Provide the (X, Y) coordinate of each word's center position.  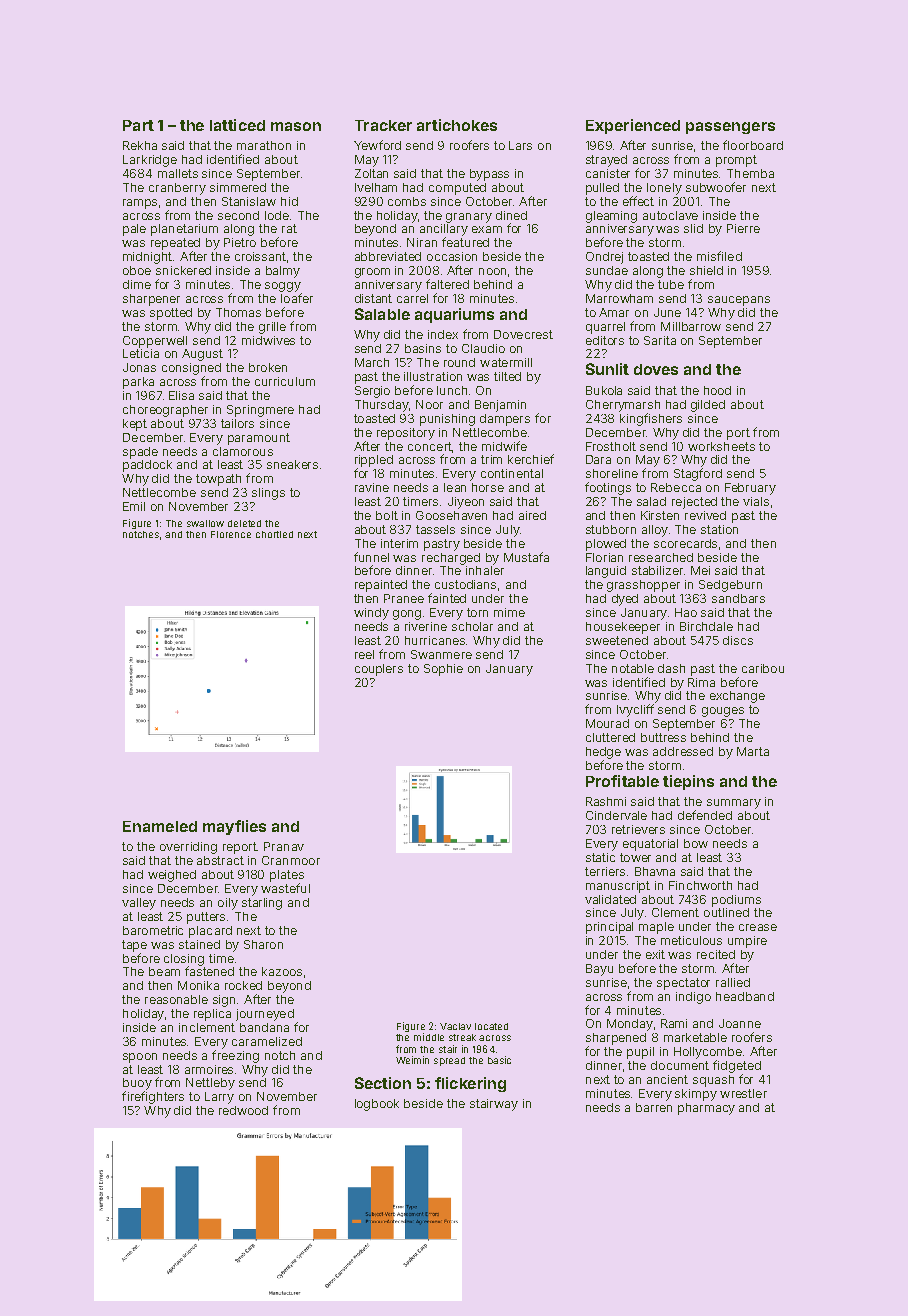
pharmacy (706, 1109)
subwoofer (716, 187)
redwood (243, 1110)
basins (423, 348)
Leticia (141, 353)
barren (654, 1107)
